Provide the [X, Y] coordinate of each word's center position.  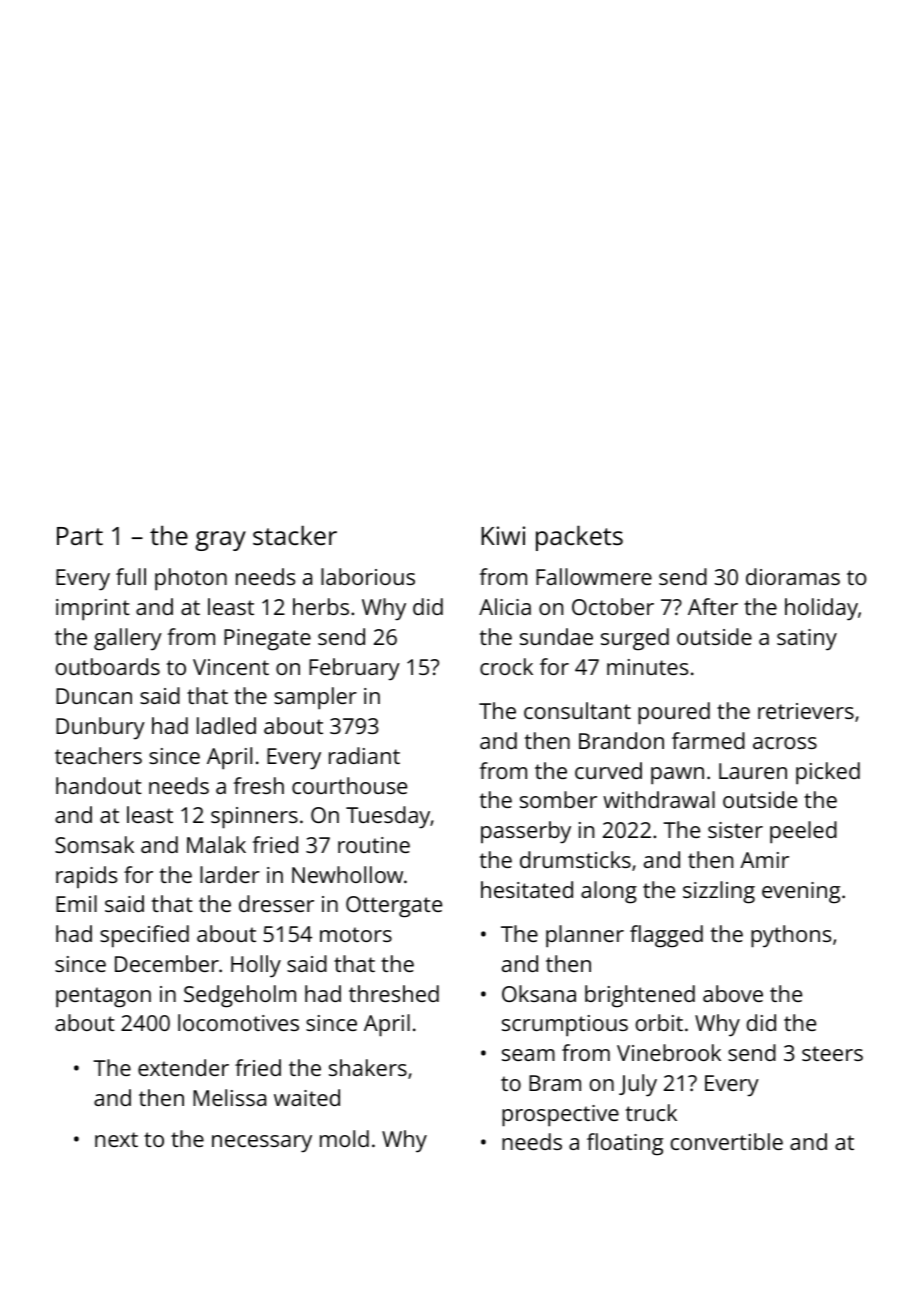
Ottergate [394, 907]
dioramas [793, 576]
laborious [368, 576]
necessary [262, 1144]
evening [801, 893]
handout [99, 785]
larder [230, 874]
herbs [321, 606]
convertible [727, 1141]
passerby [526, 832]
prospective [560, 1116]
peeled [803, 832]
